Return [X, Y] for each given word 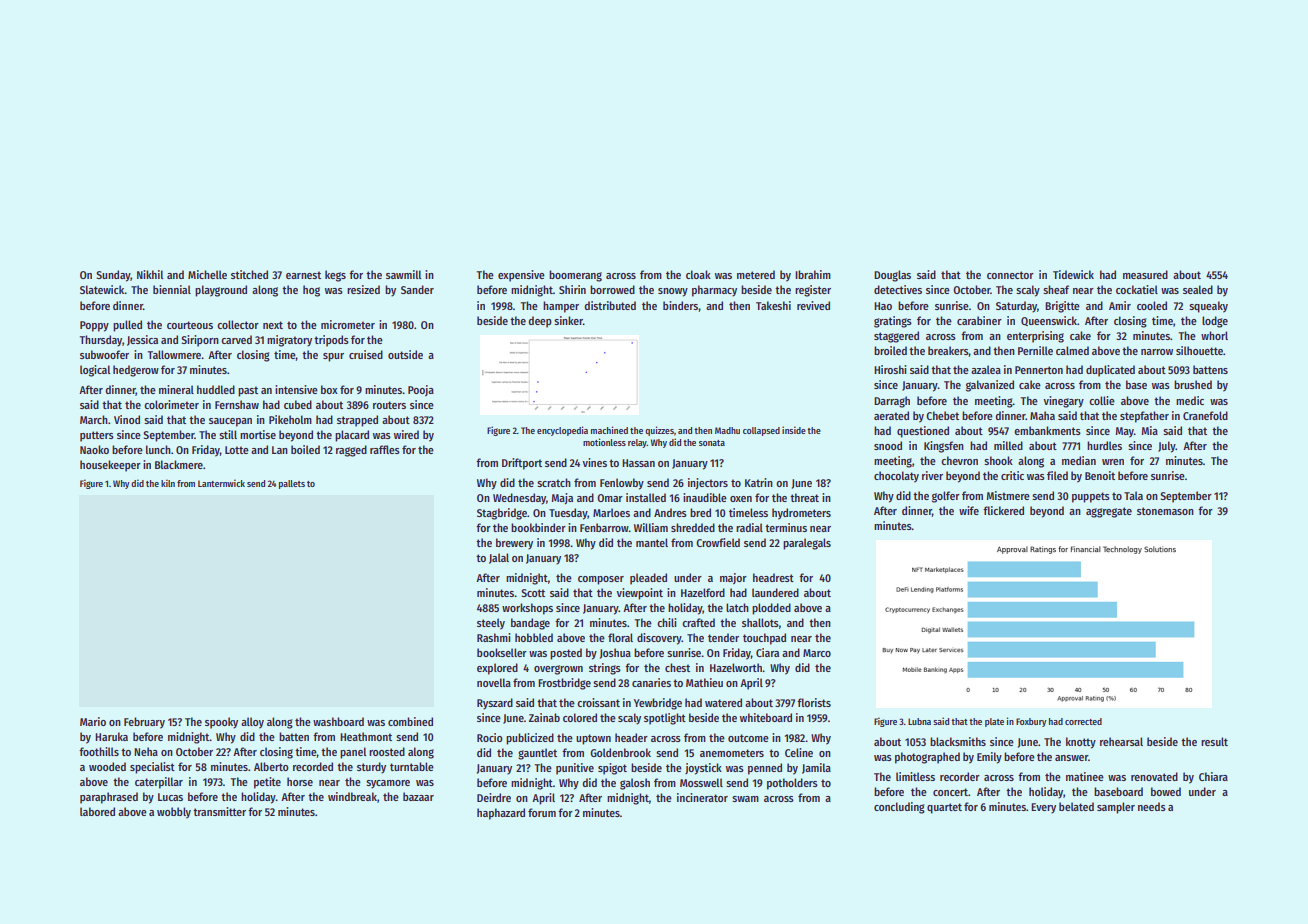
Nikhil [150, 274]
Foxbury [1031, 722]
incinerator [702, 797]
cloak [698, 274]
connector [1010, 275]
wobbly [174, 813]
